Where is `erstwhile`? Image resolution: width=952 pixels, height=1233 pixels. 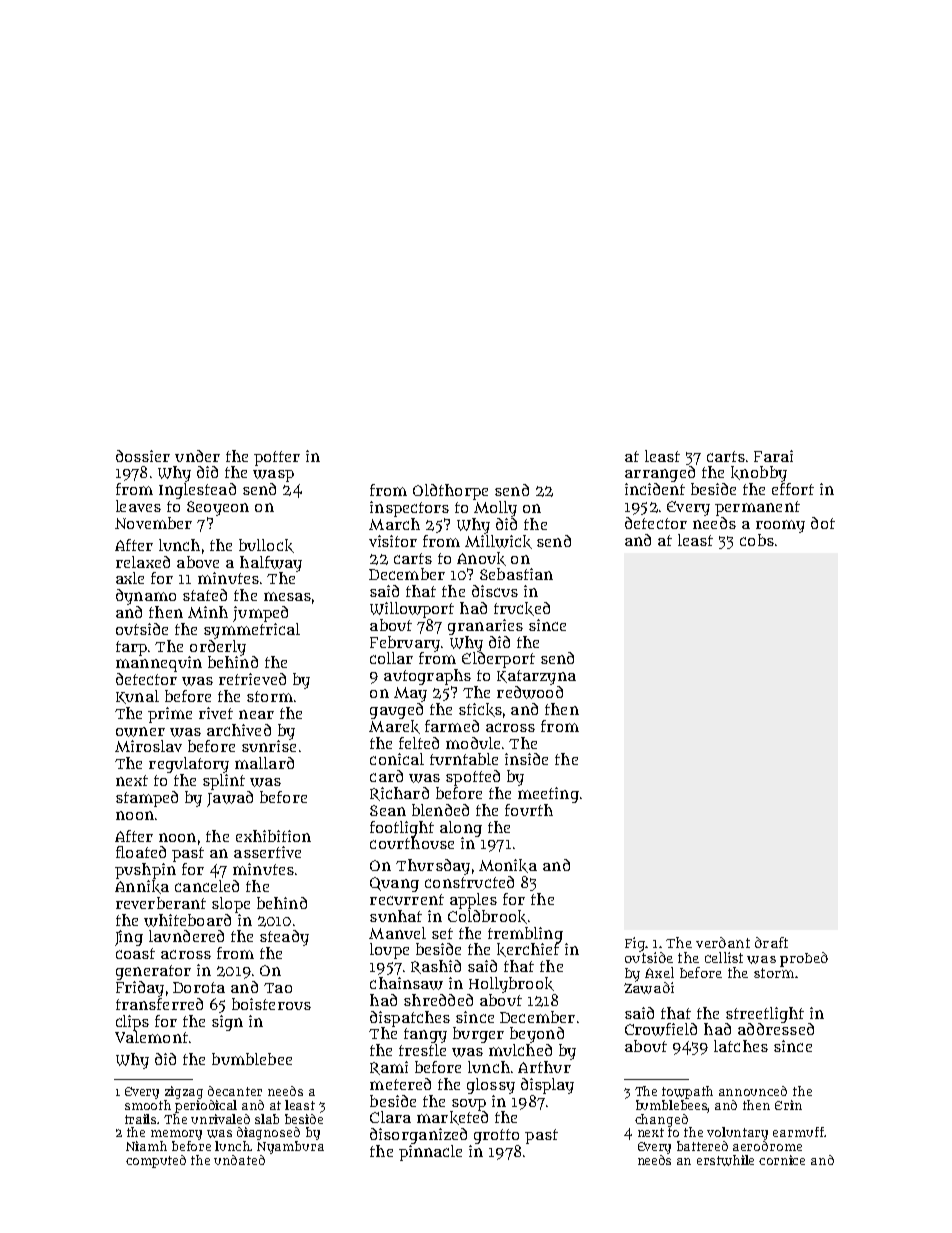
erstwhile is located at coordinates (725, 1160).
